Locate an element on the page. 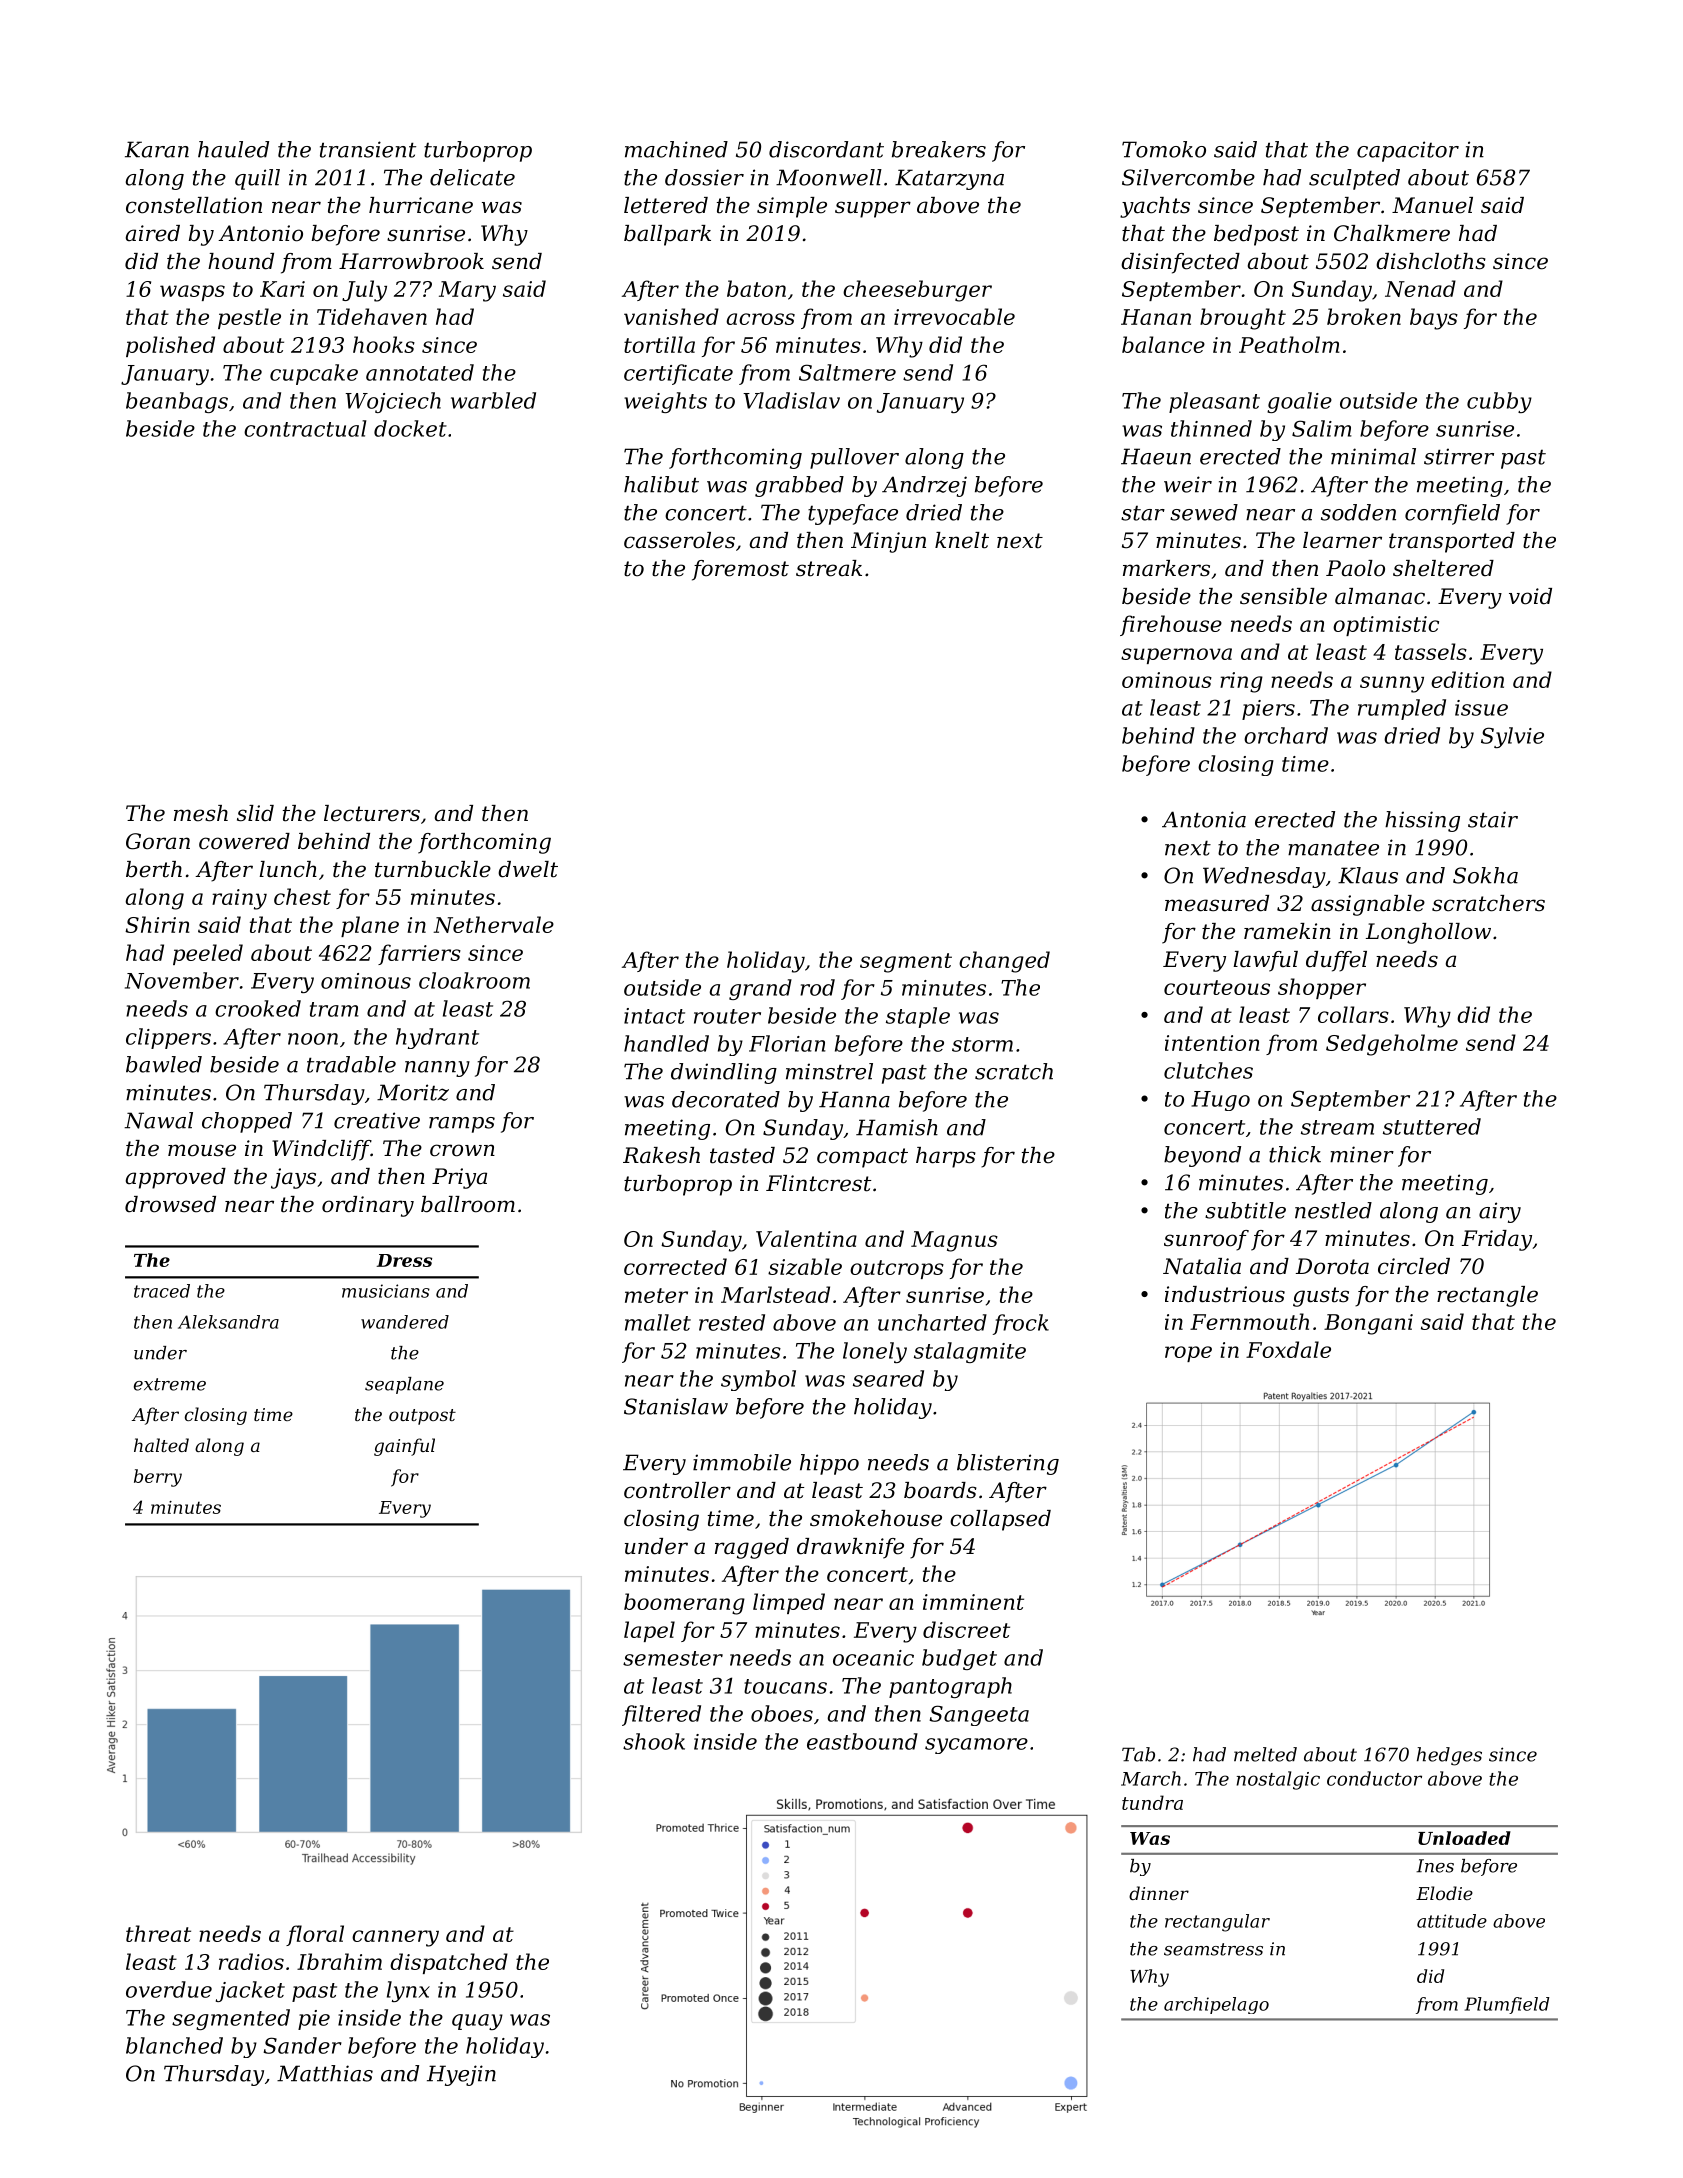 The width and height of the page is (1683, 2178). hippo is located at coordinates (829, 1464).
